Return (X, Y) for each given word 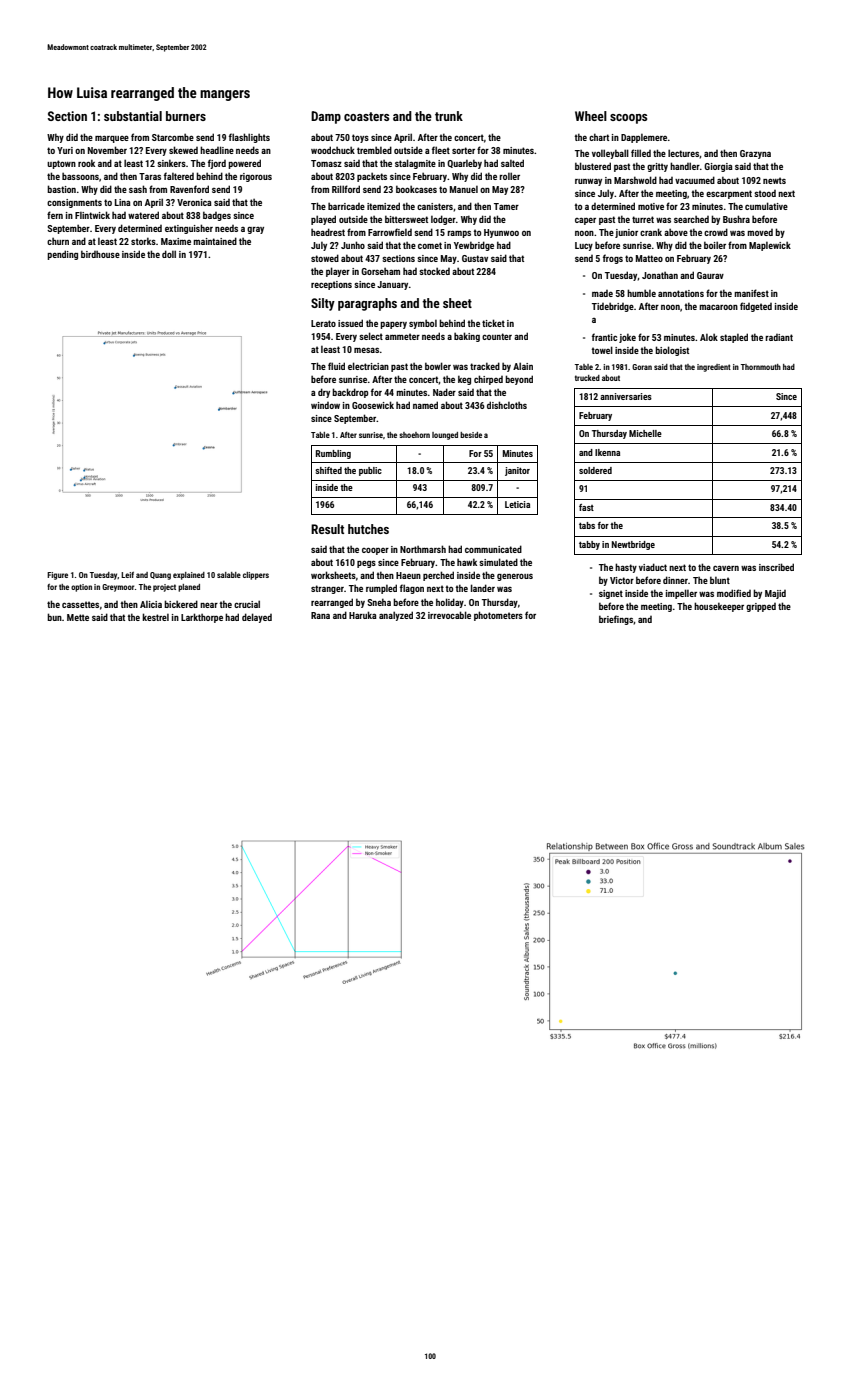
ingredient (714, 368)
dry (324, 393)
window (325, 405)
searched (691, 219)
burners (186, 116)
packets (372, 177)
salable (229, 575)
